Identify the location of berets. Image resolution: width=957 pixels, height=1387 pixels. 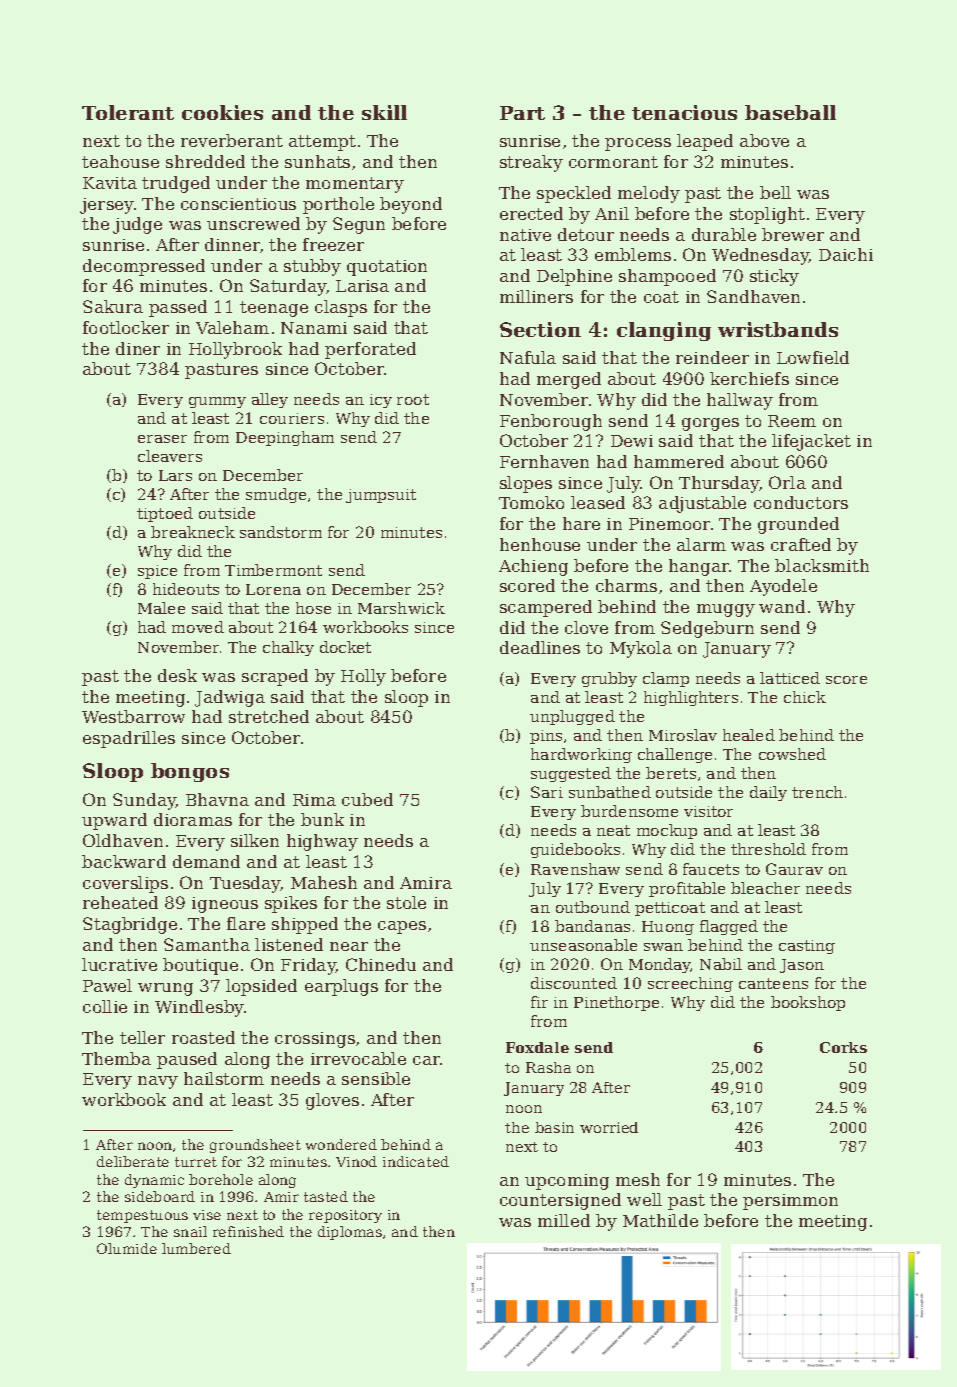
(671, 773).
